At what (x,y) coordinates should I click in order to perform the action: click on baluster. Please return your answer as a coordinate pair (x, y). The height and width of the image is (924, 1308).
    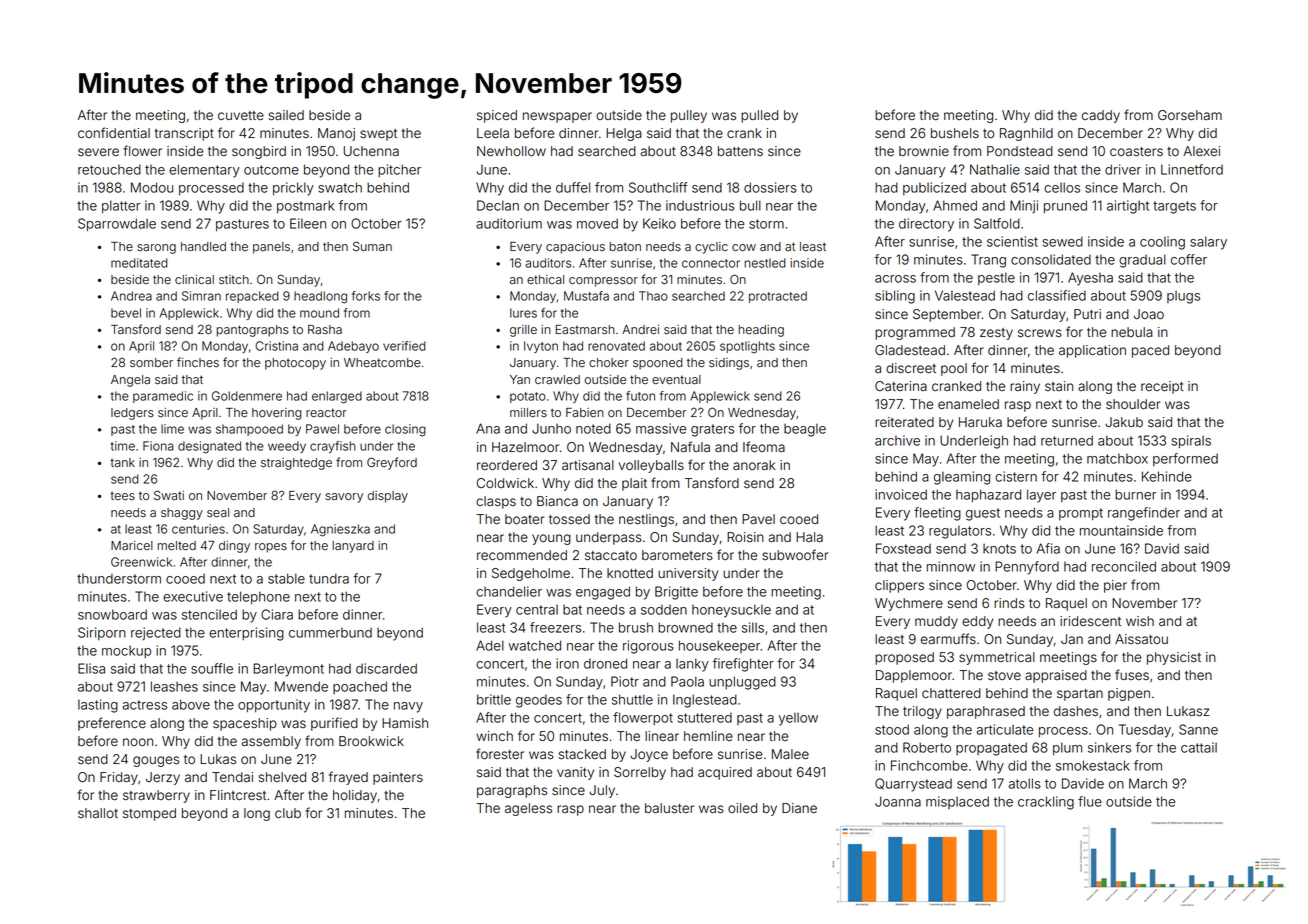
    Looking at the image, I should click on (669, 808).
